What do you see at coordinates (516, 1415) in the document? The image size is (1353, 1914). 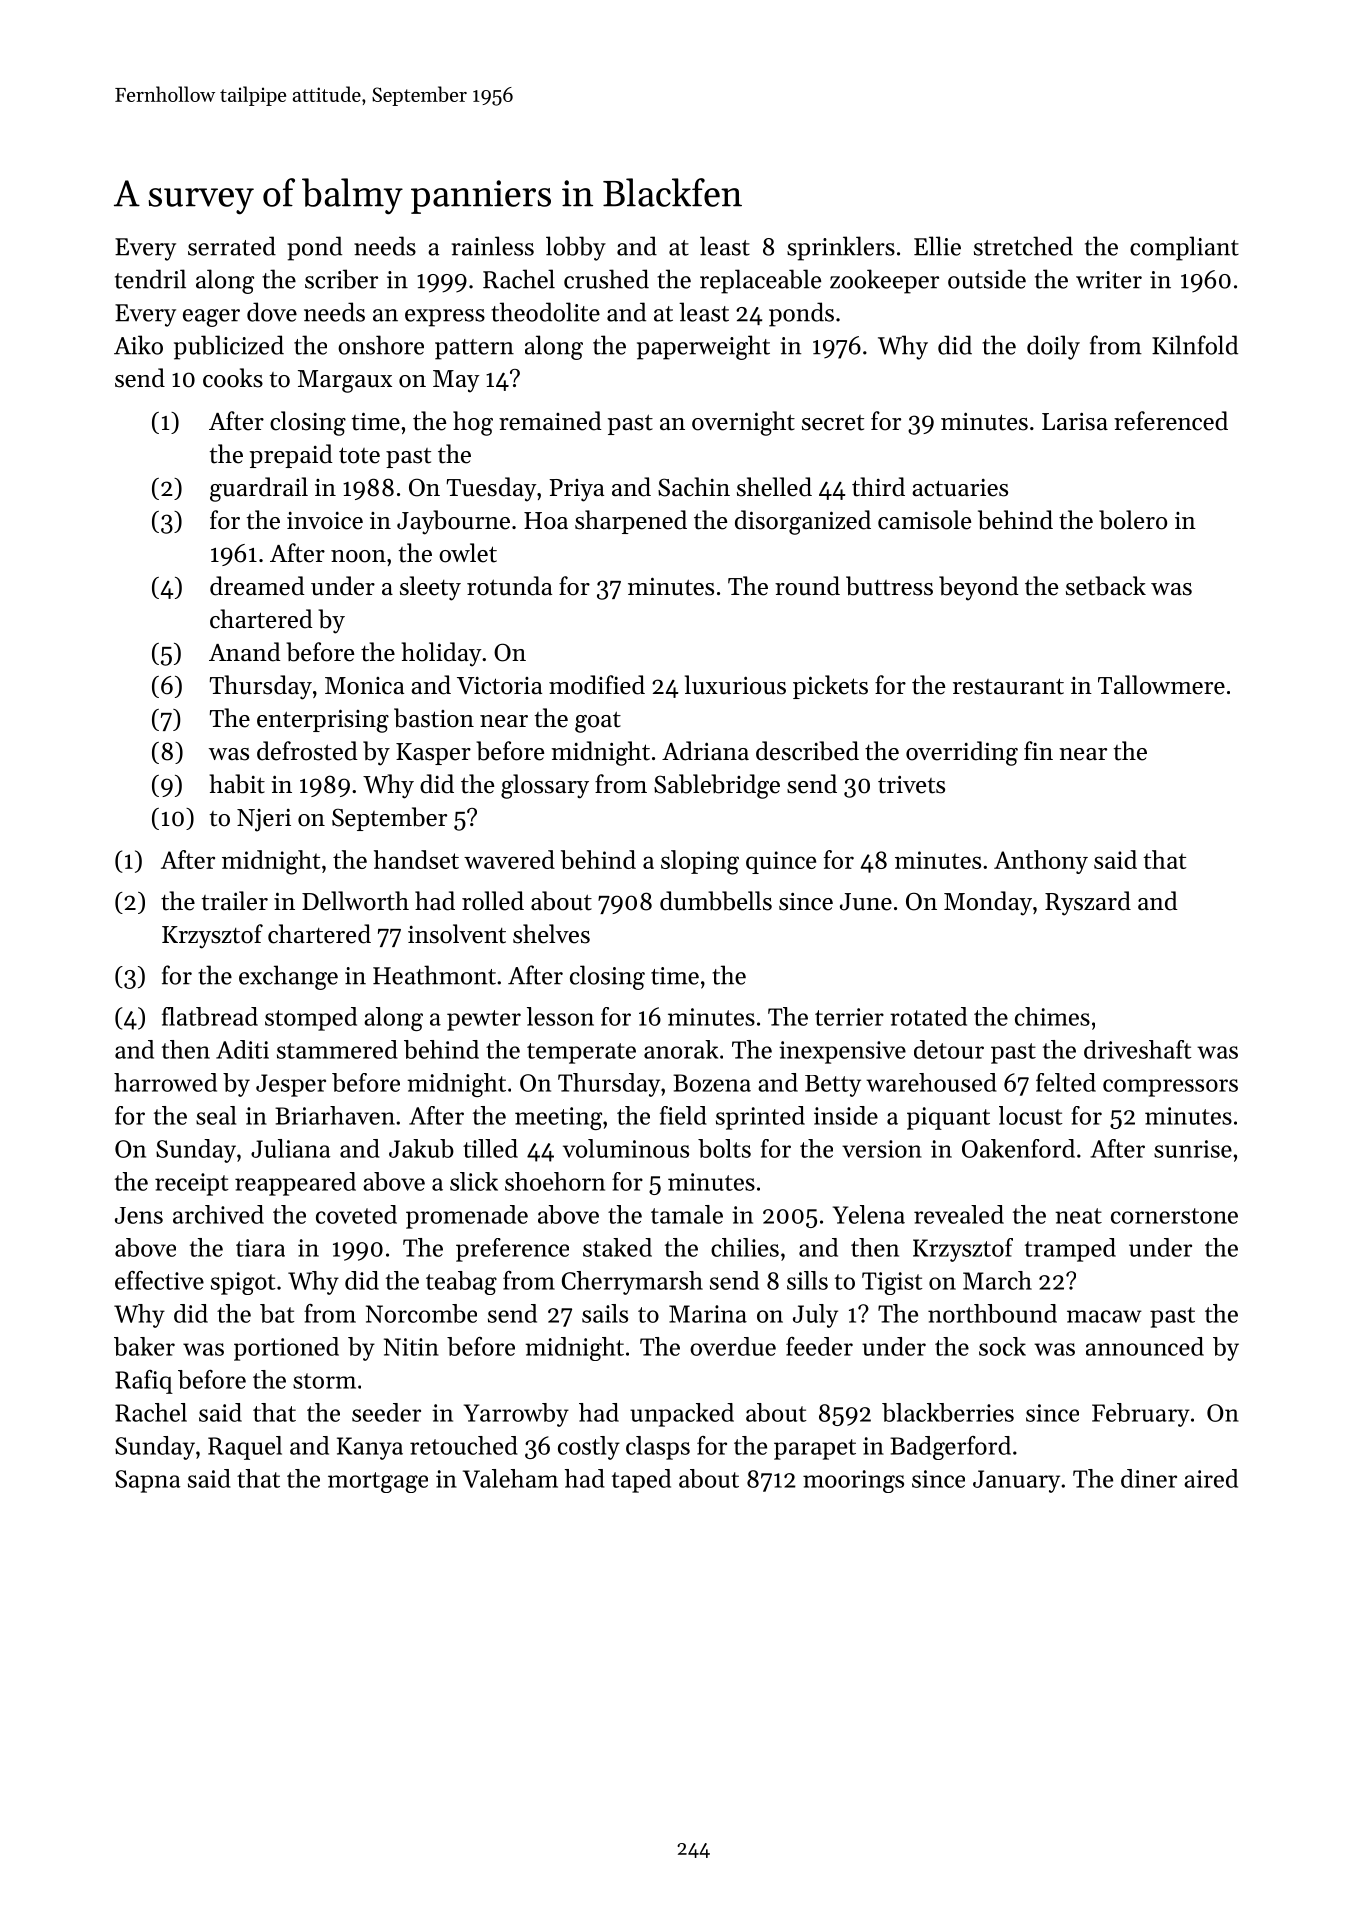 I see `Yarrowby` at bounding box center [516, 1415].
